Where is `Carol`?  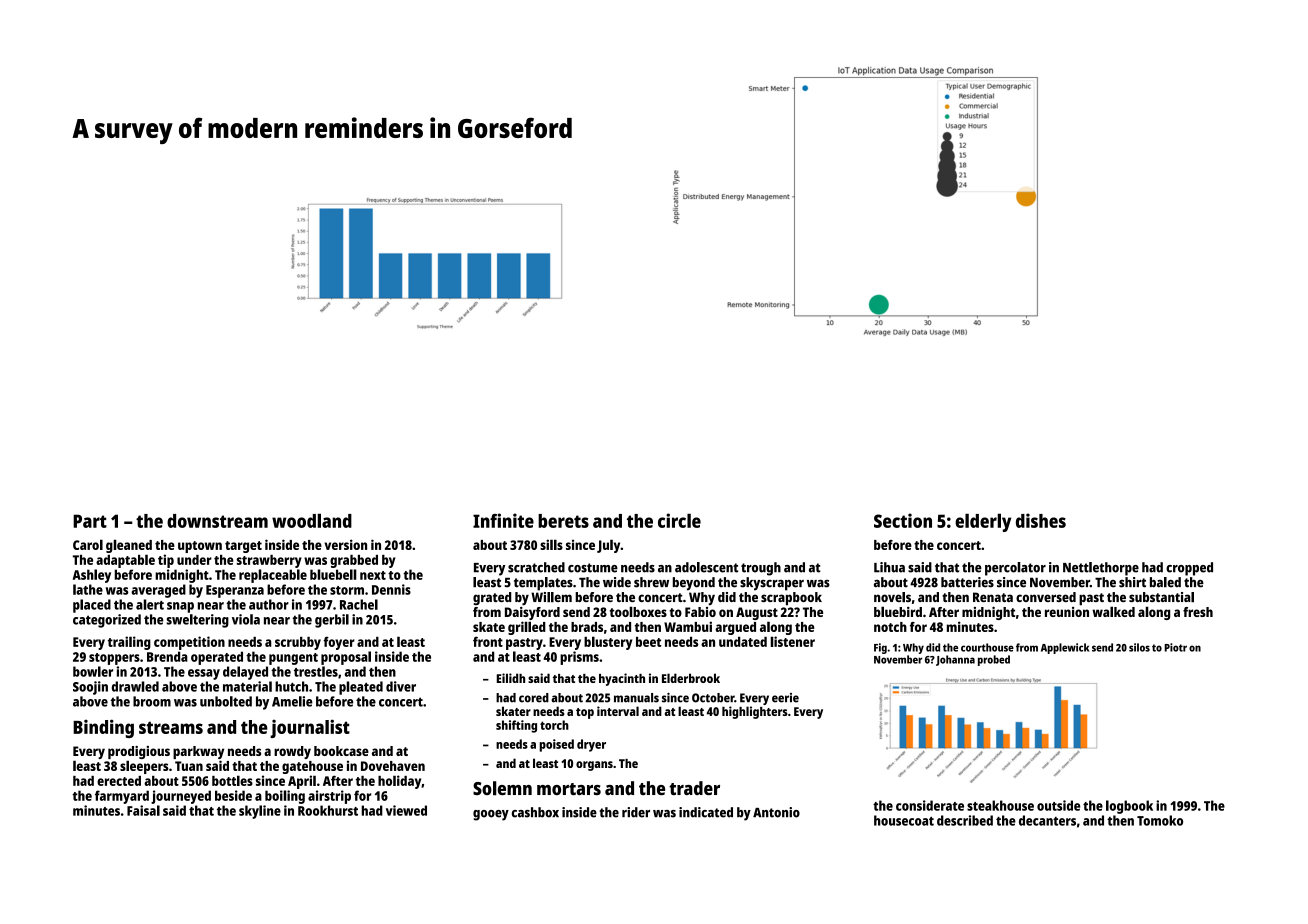 Carol is located at coordinates (88, 544).
